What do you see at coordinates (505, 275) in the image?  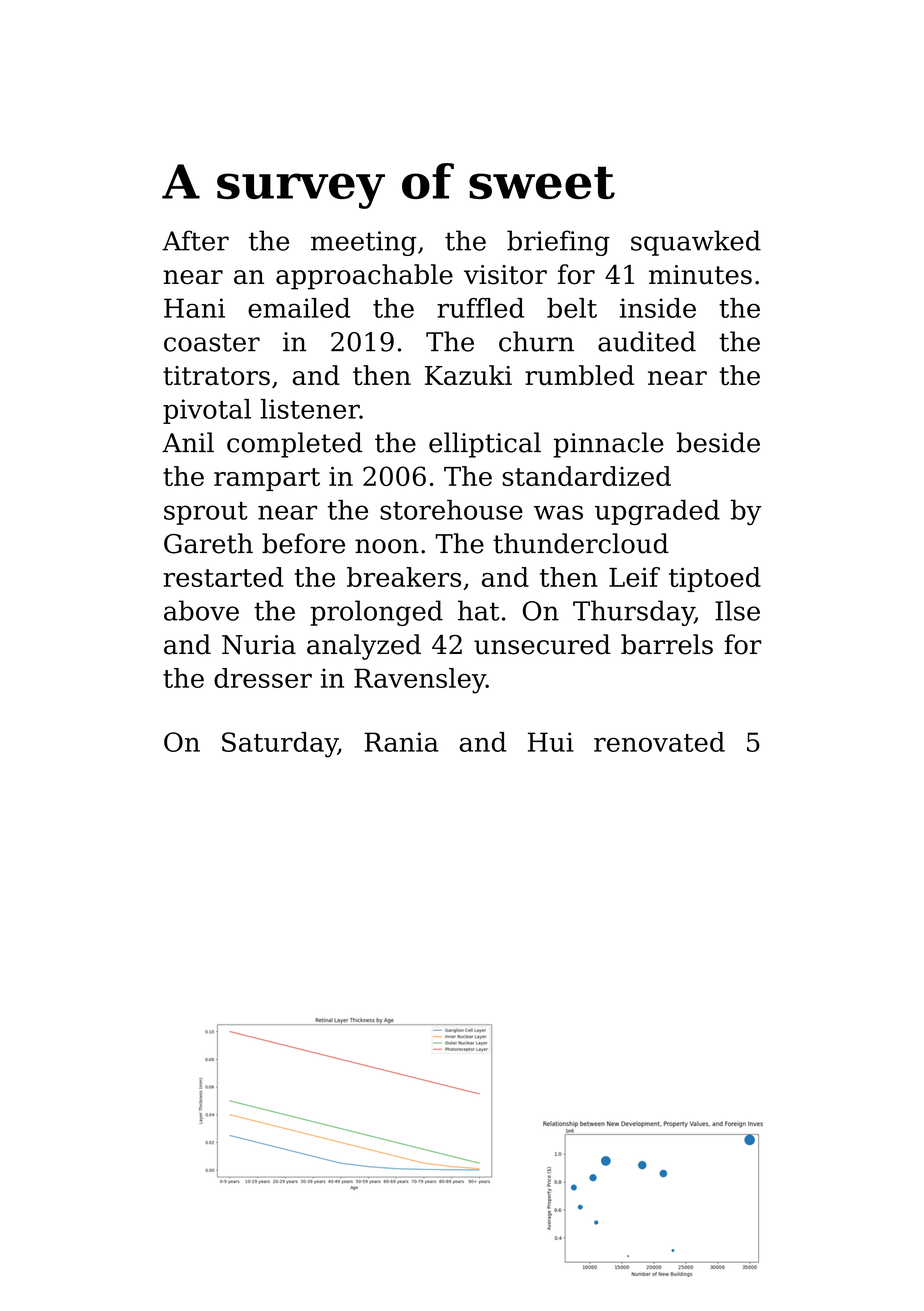 I see `visitor` at bounding box center [505, 275].
